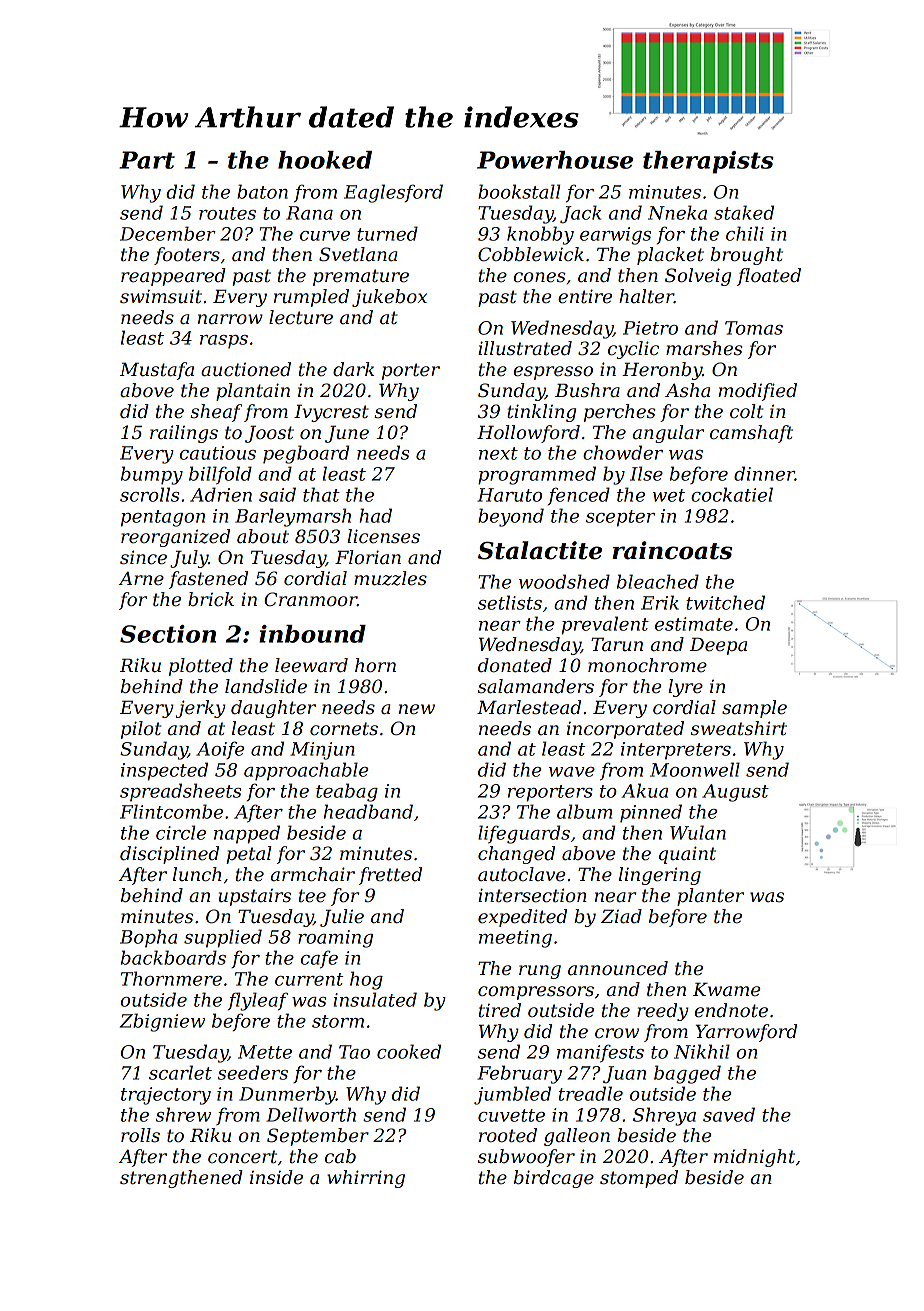 This screenshot has height=1311, width=924. Describe the element at coordinates (644, 790) in the screenshot. I see `Akua` at that location.
